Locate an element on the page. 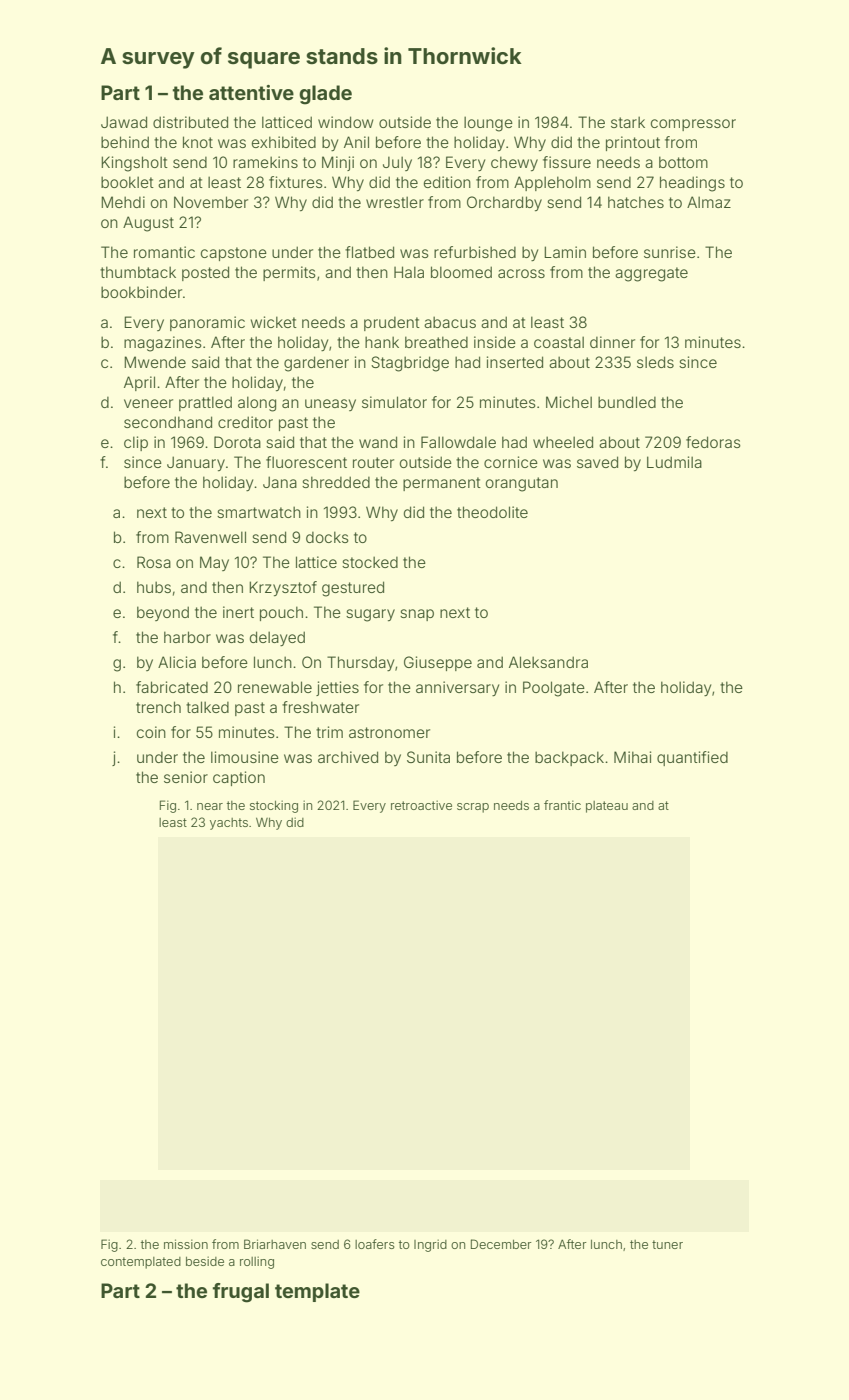 Image resolution: width=849 pixels, height=1400 pixels. yachts is located at coordinates (229, 824).
